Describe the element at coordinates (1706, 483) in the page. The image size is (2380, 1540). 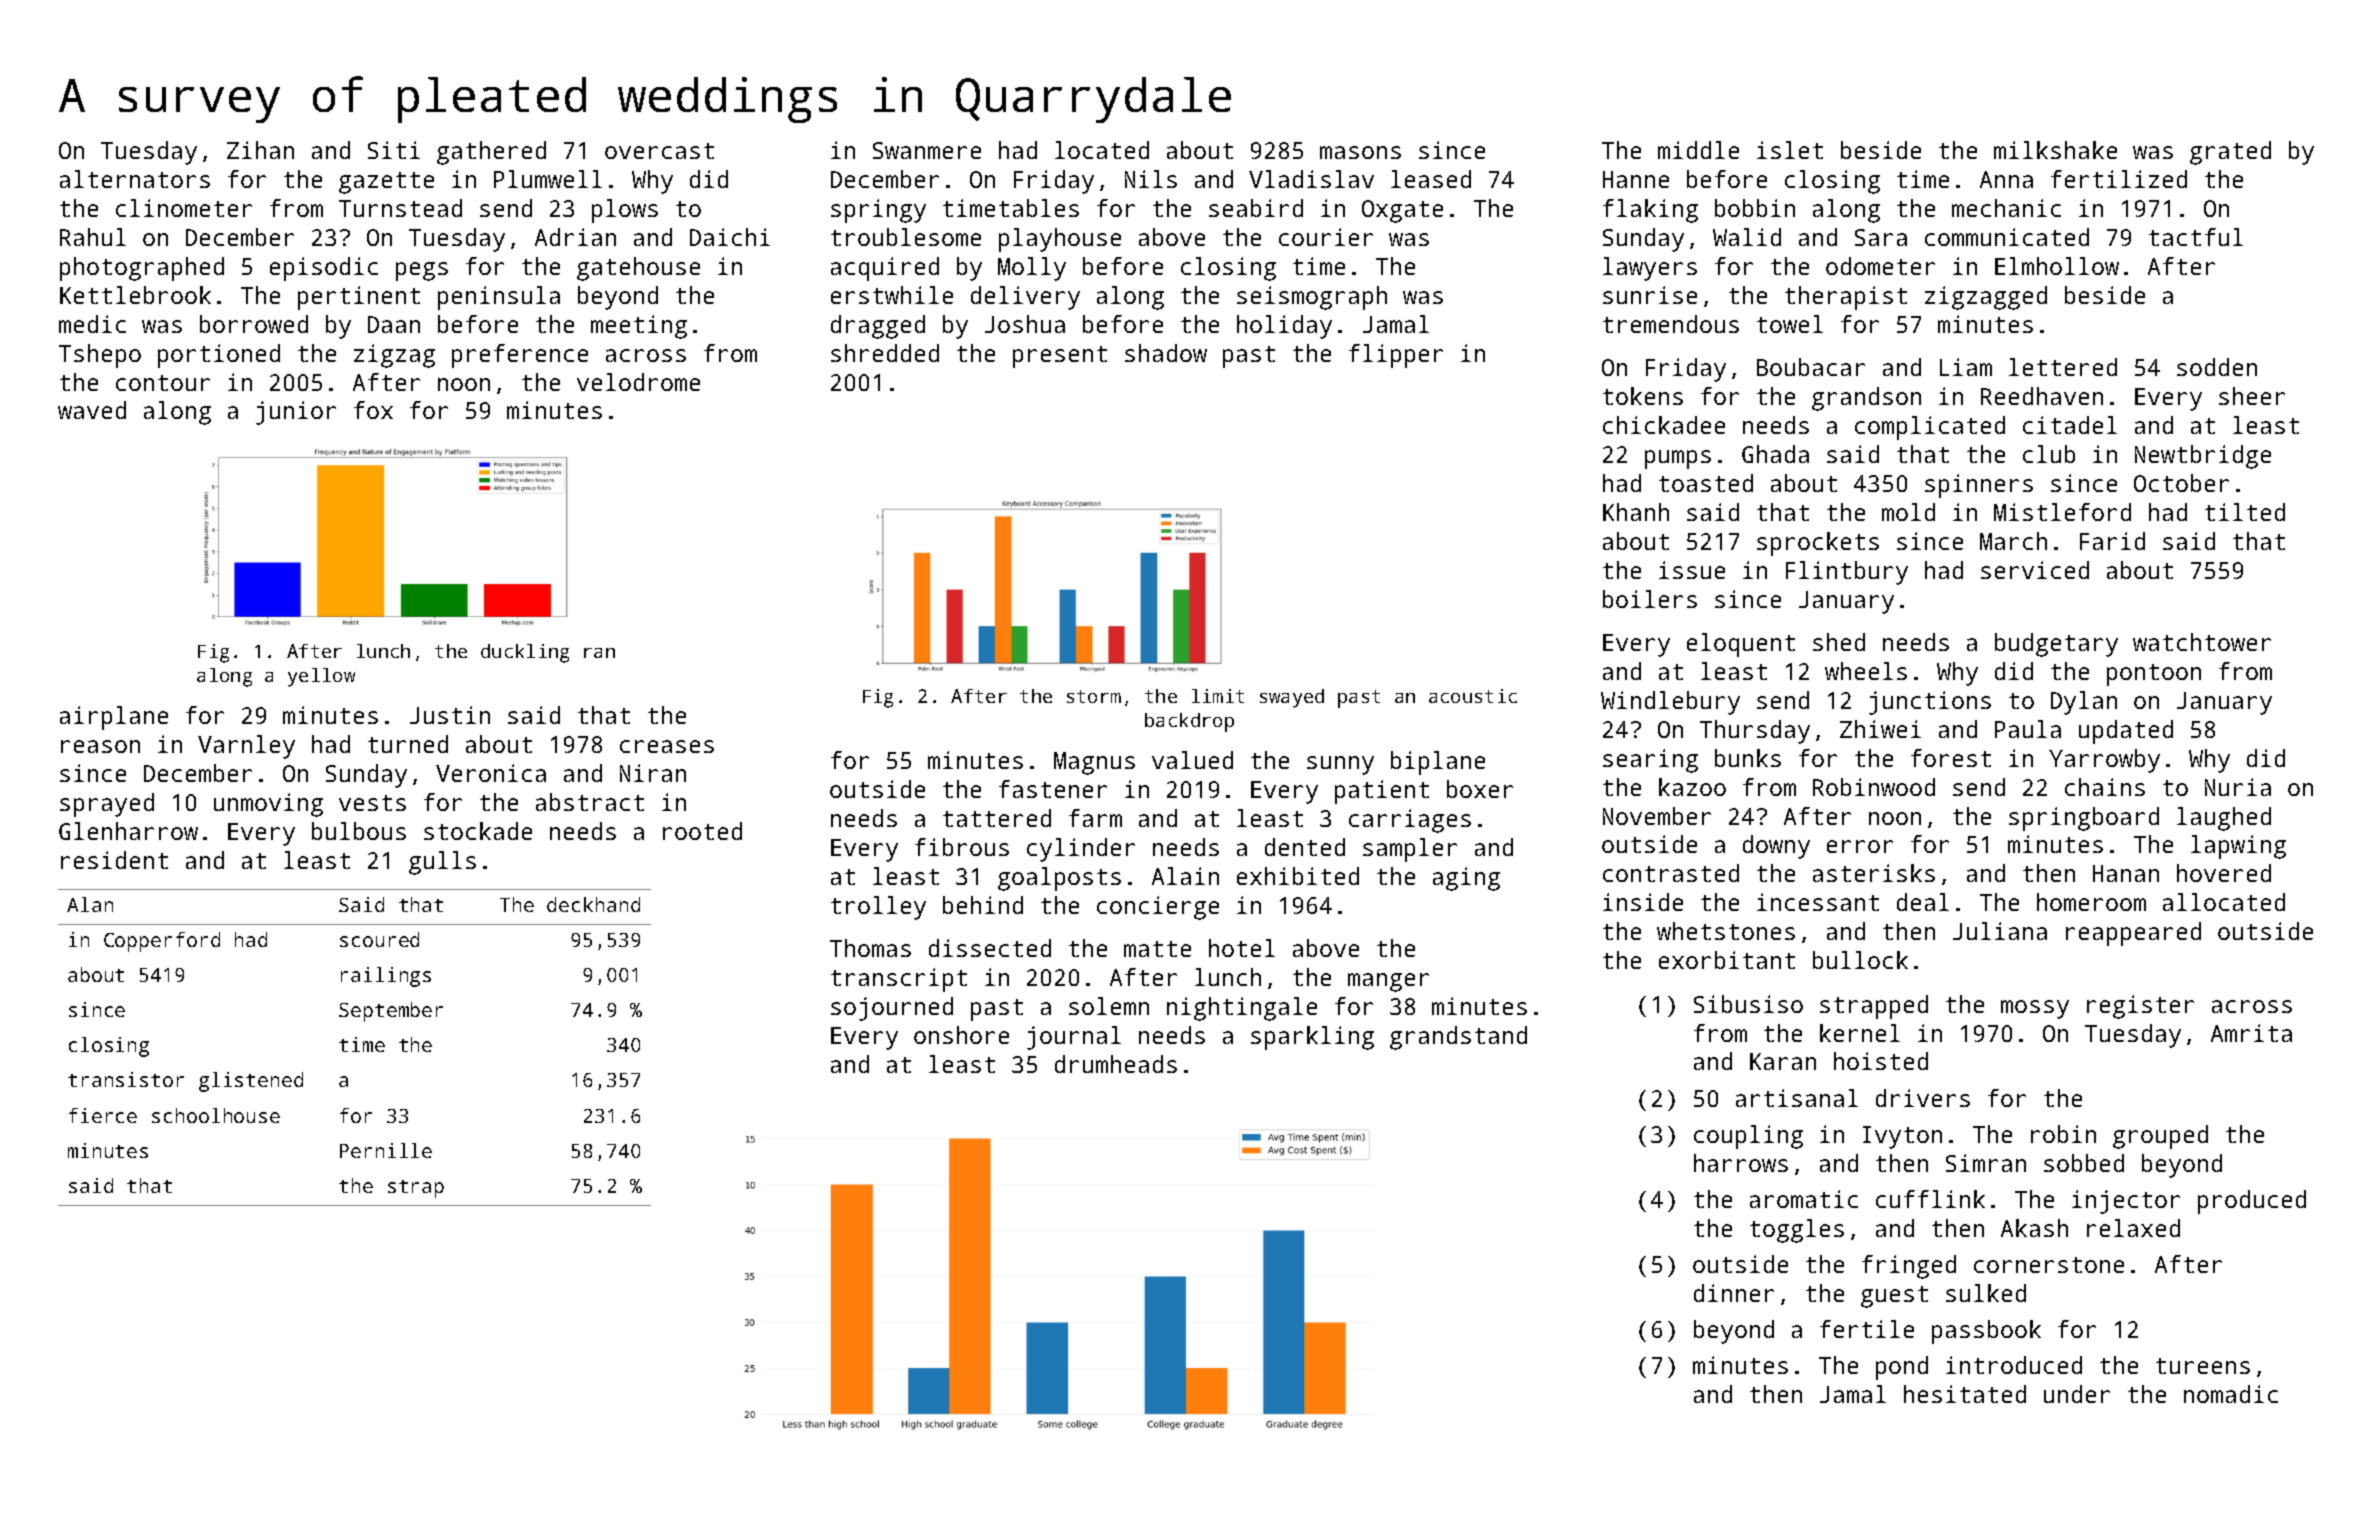
I see `toasted` at that location.
